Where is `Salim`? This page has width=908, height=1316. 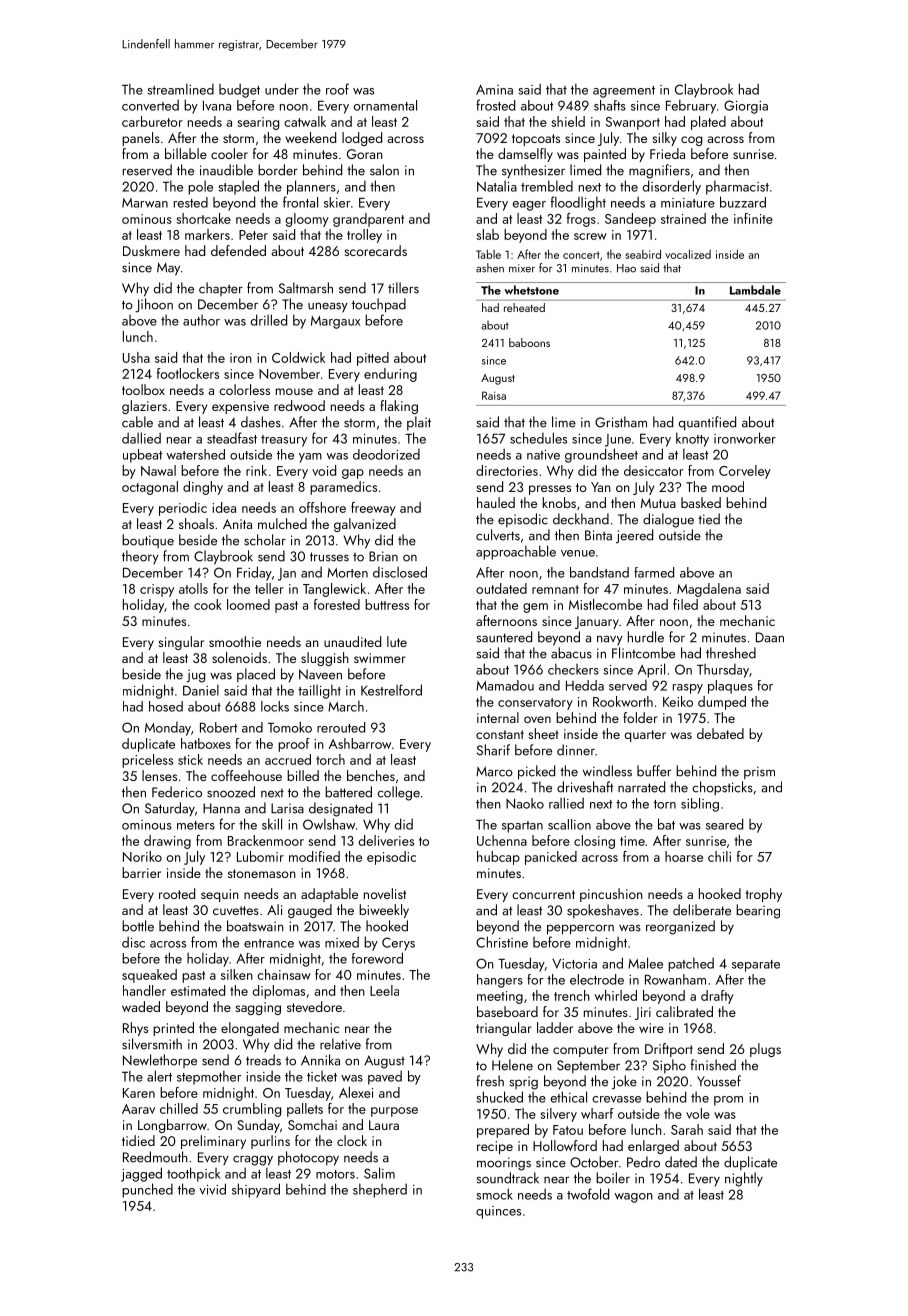
Salim is located at coordinates (379, 1173).
